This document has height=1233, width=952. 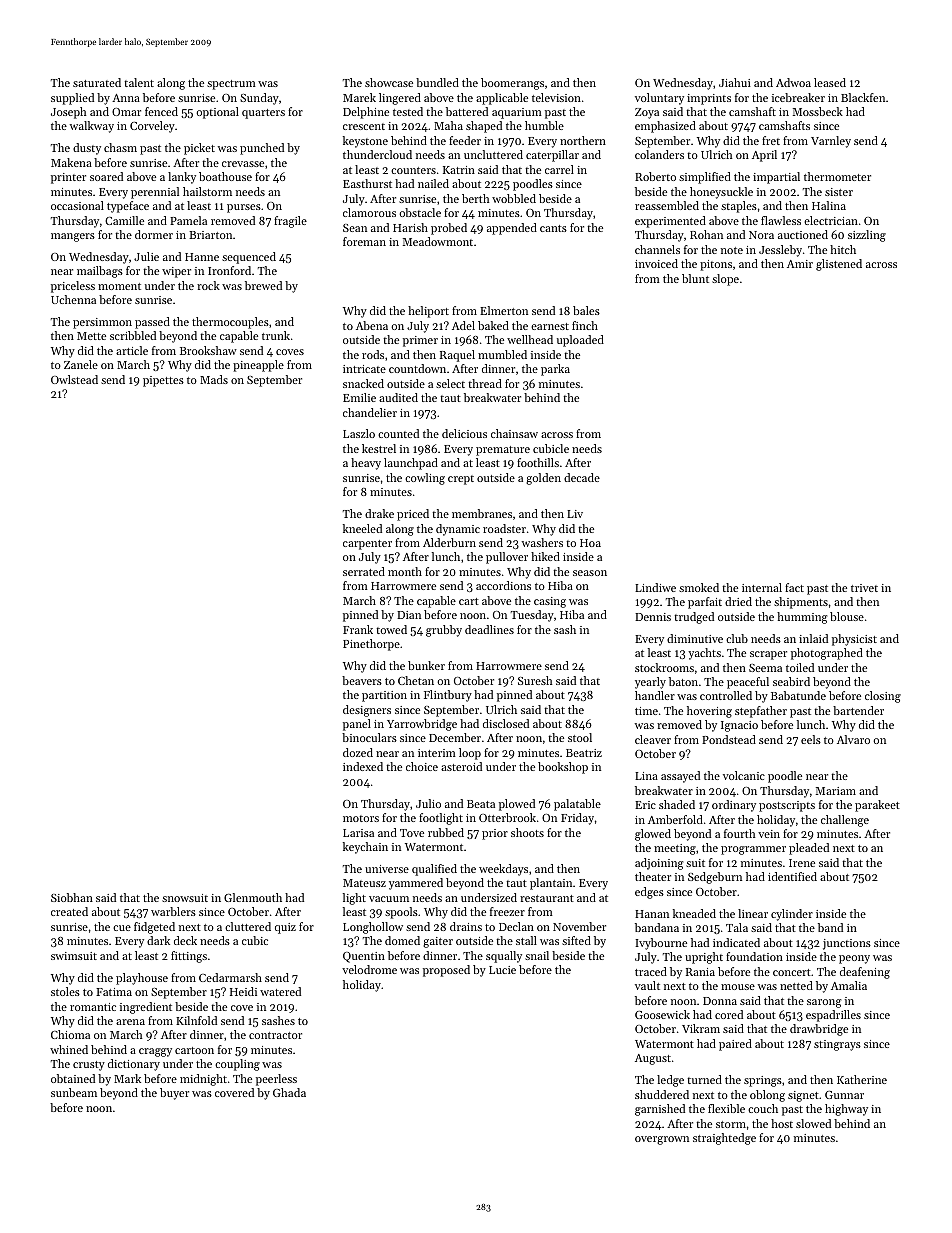 I want to click on identified, so click(x=792, y=876).
